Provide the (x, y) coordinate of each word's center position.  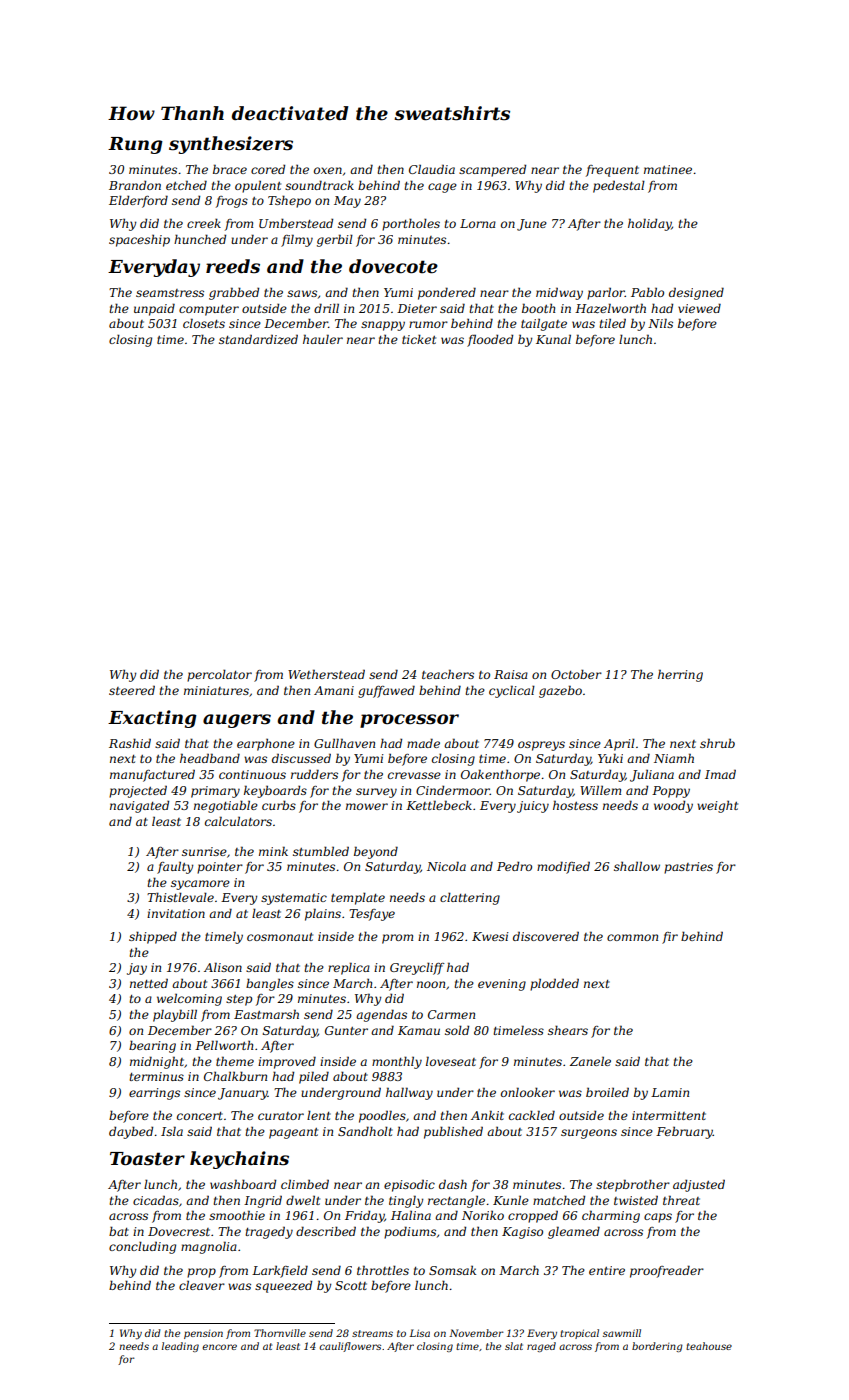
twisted (636, 1200)
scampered (492, 170)
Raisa (511, 674)
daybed (131, 1132)
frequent (612, 171)
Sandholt (365, 1131)
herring (680, 675)
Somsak (452, 1270)
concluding (142, 1247)
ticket (419, 339)
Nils (660, 323)
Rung (135, 145)
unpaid (154, 309)
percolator (219, 675)
